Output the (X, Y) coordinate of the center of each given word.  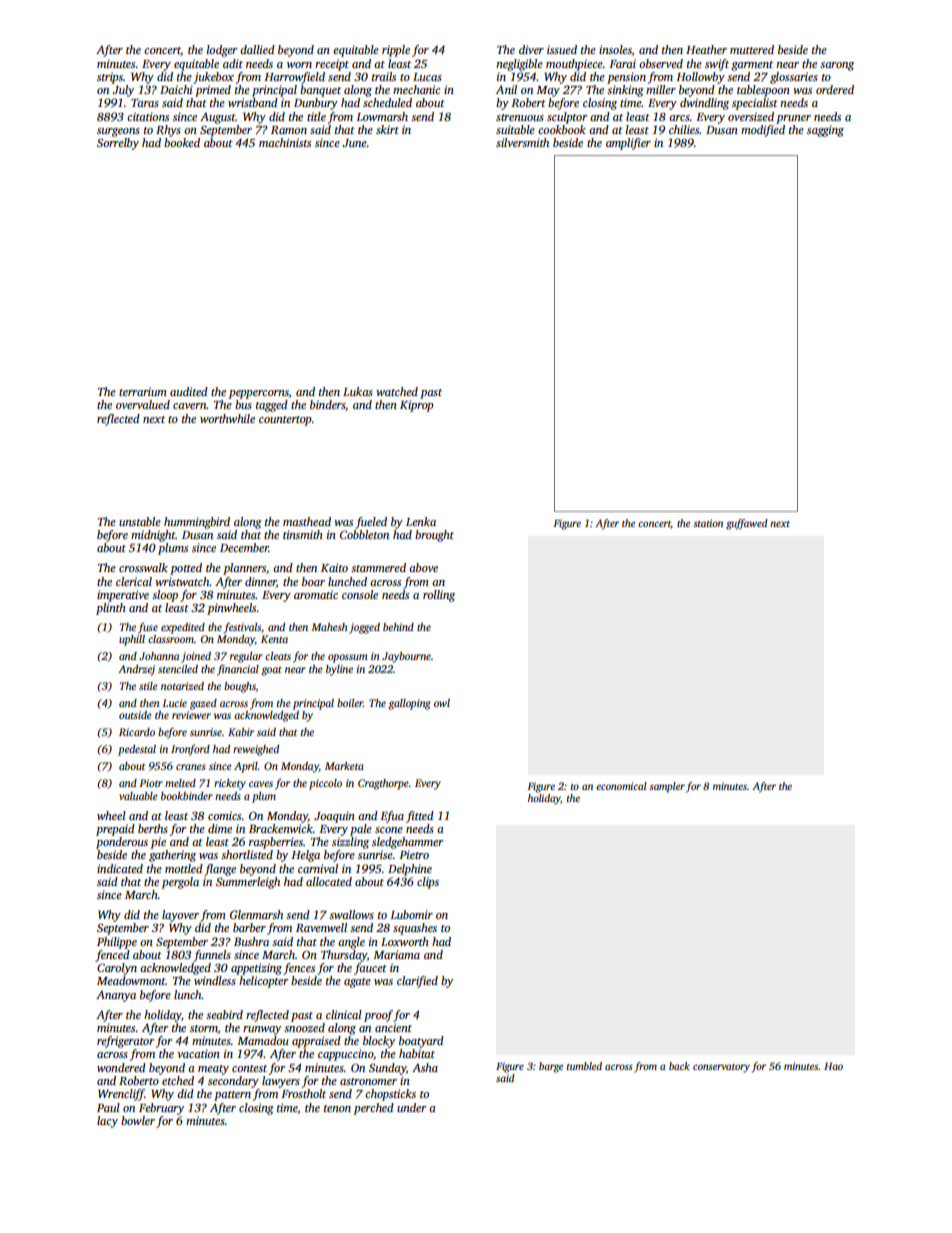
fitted (420, 817)
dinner (261, 582)
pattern (232, 1096)
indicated (120, 868)
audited (189, 391)
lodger (222, 51)
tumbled (584, 1066)
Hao (833, 1066)
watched (397, 391)
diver (531, 49)
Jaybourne (406, 657)
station (708, 523)
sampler (667, 787)
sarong (837, 66)
